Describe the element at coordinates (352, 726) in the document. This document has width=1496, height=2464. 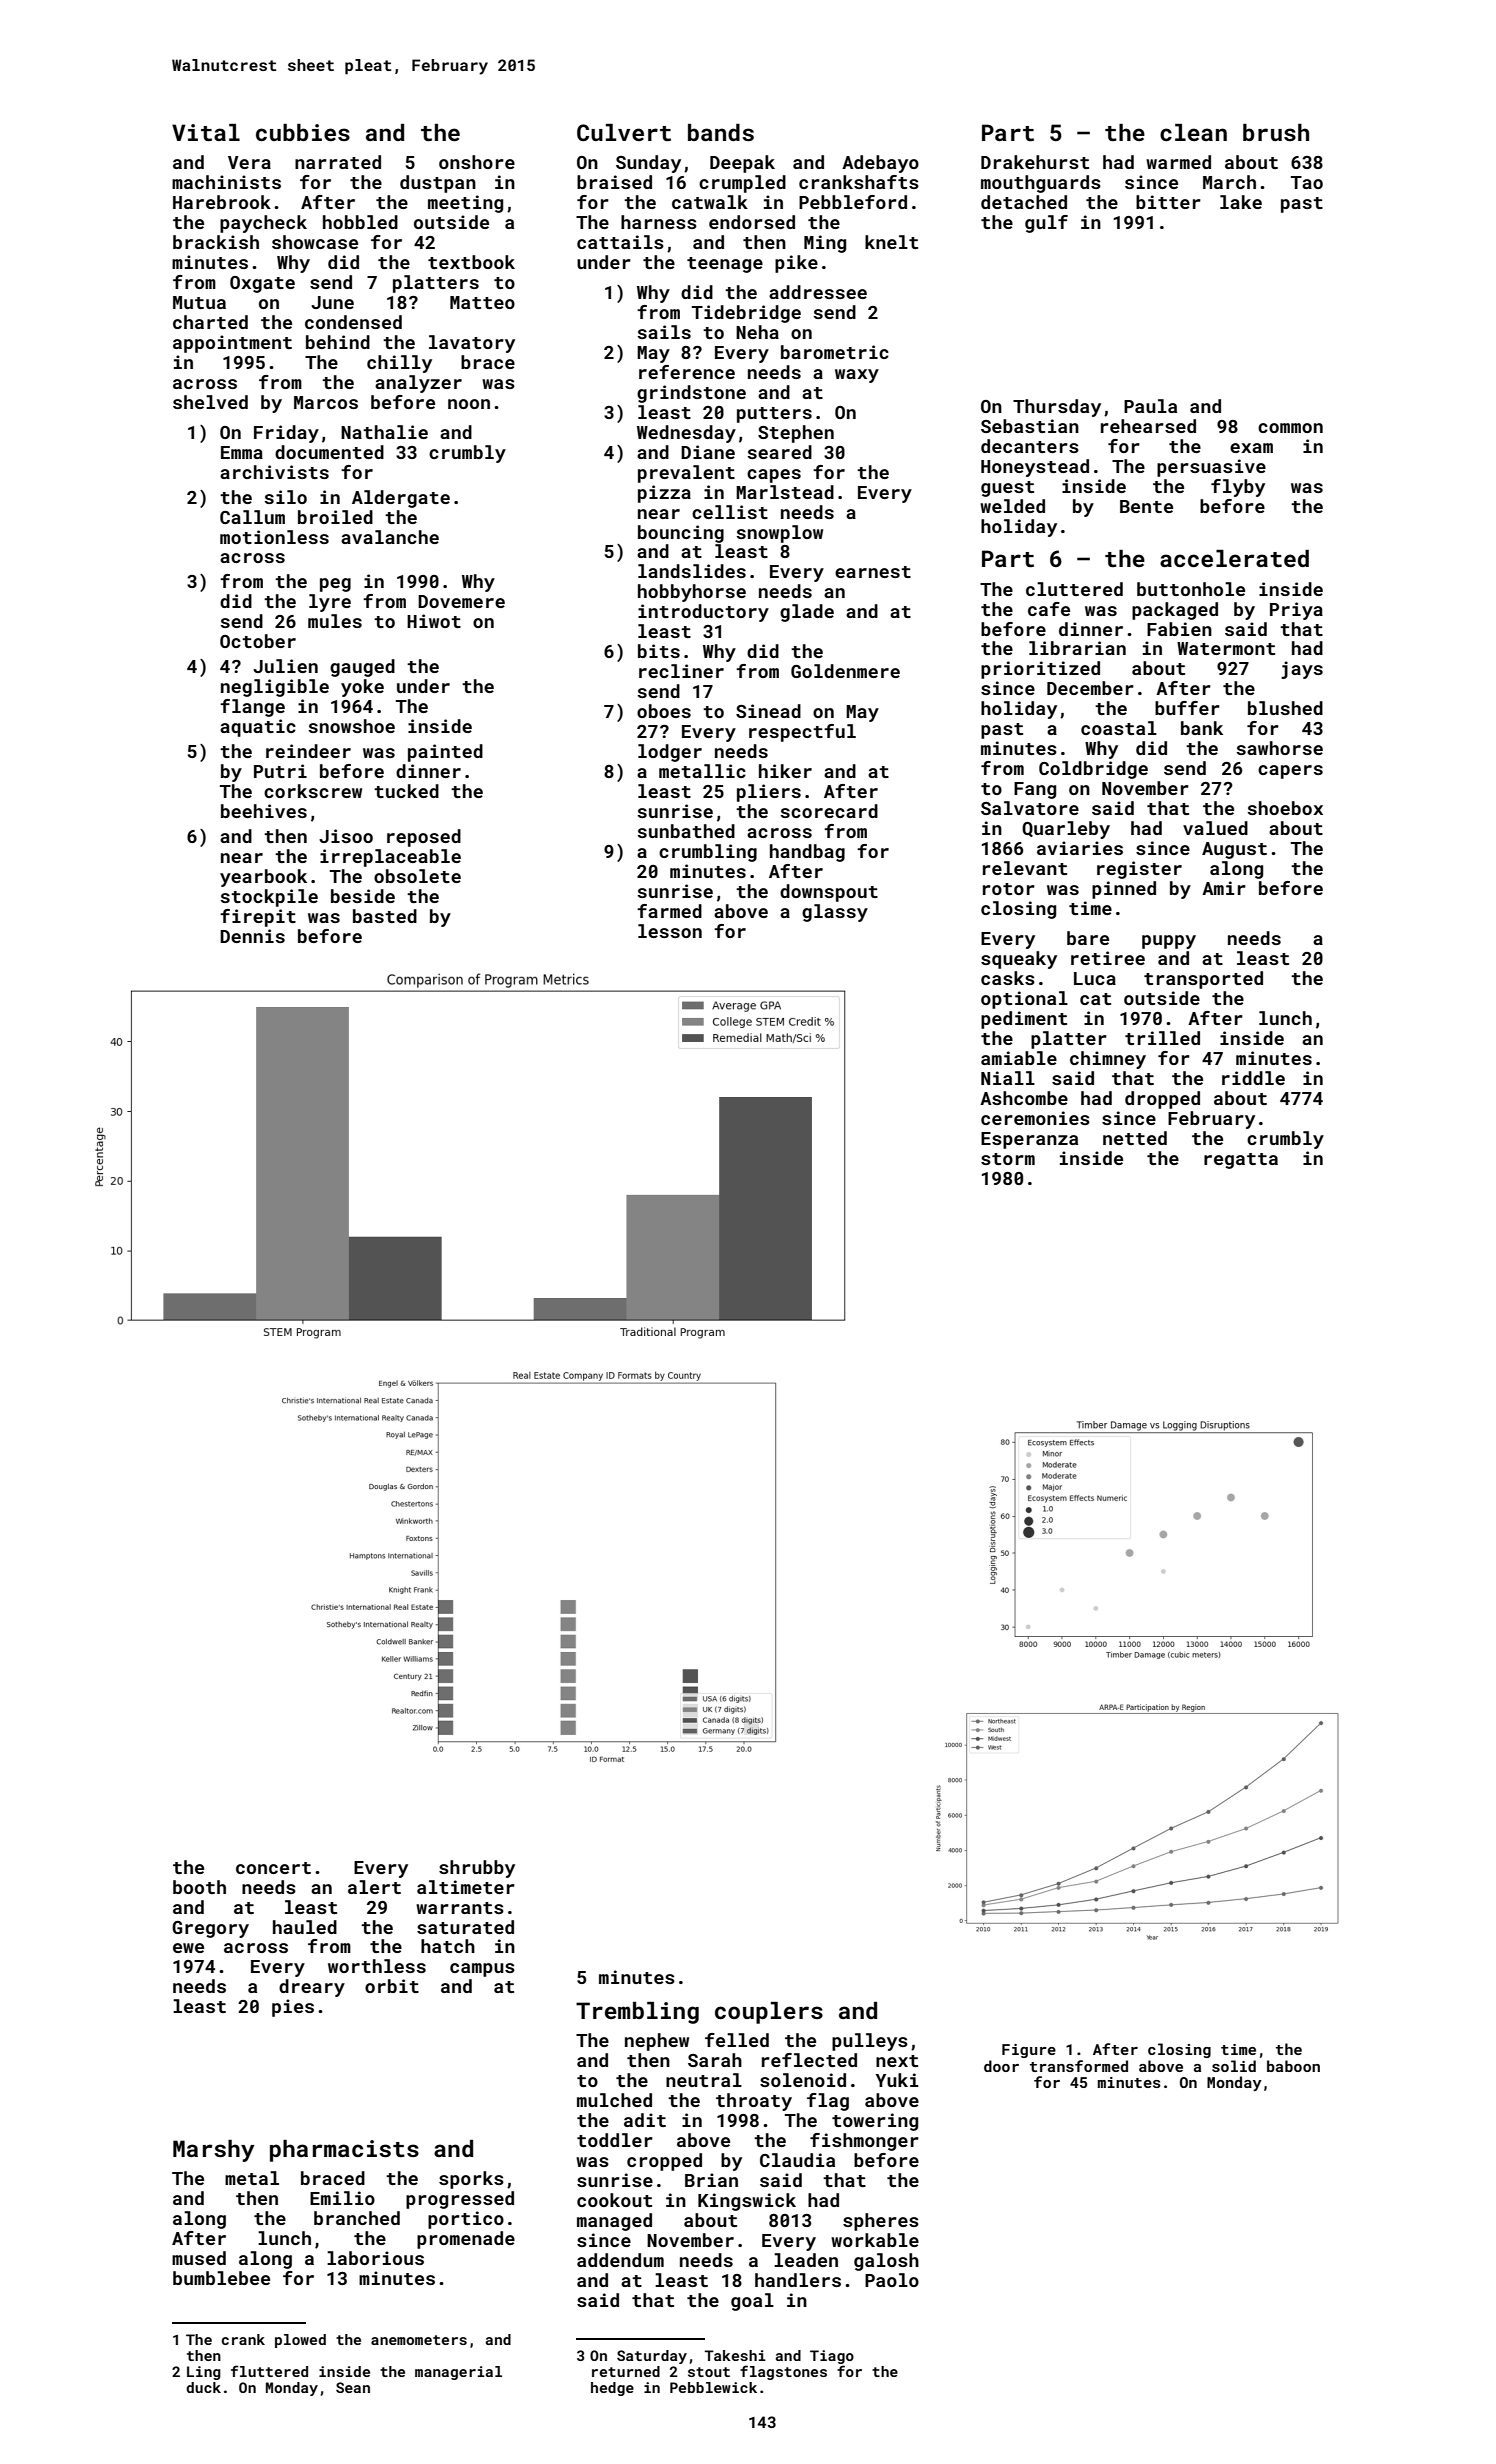
I see `snowshoe` at that location.
